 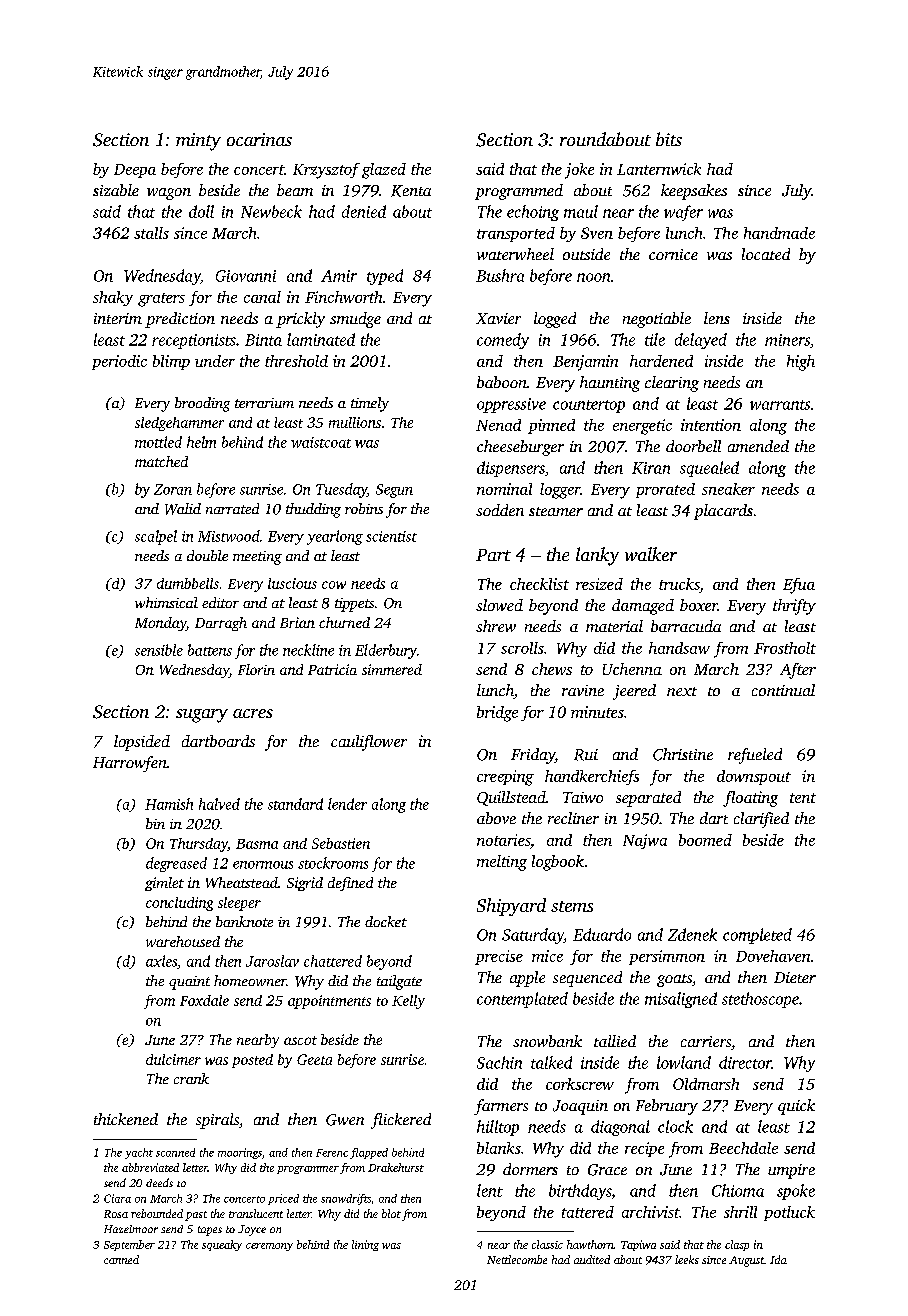 What do you see at coordinates (129, 1245) in the screenshot?
I see `September` at bounding box center [129, 1245].
